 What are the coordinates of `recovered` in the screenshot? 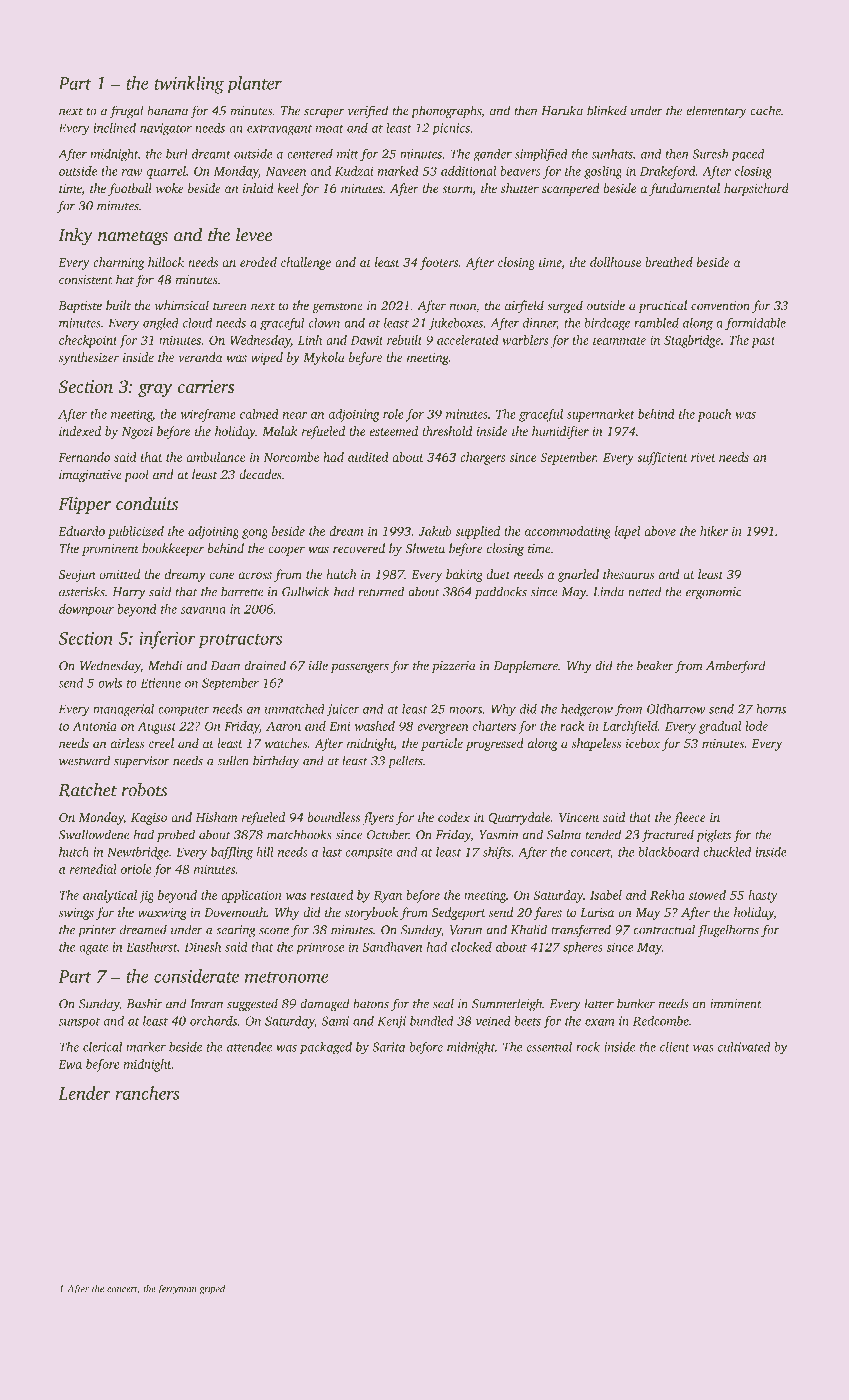 It's located at (359, 548).
